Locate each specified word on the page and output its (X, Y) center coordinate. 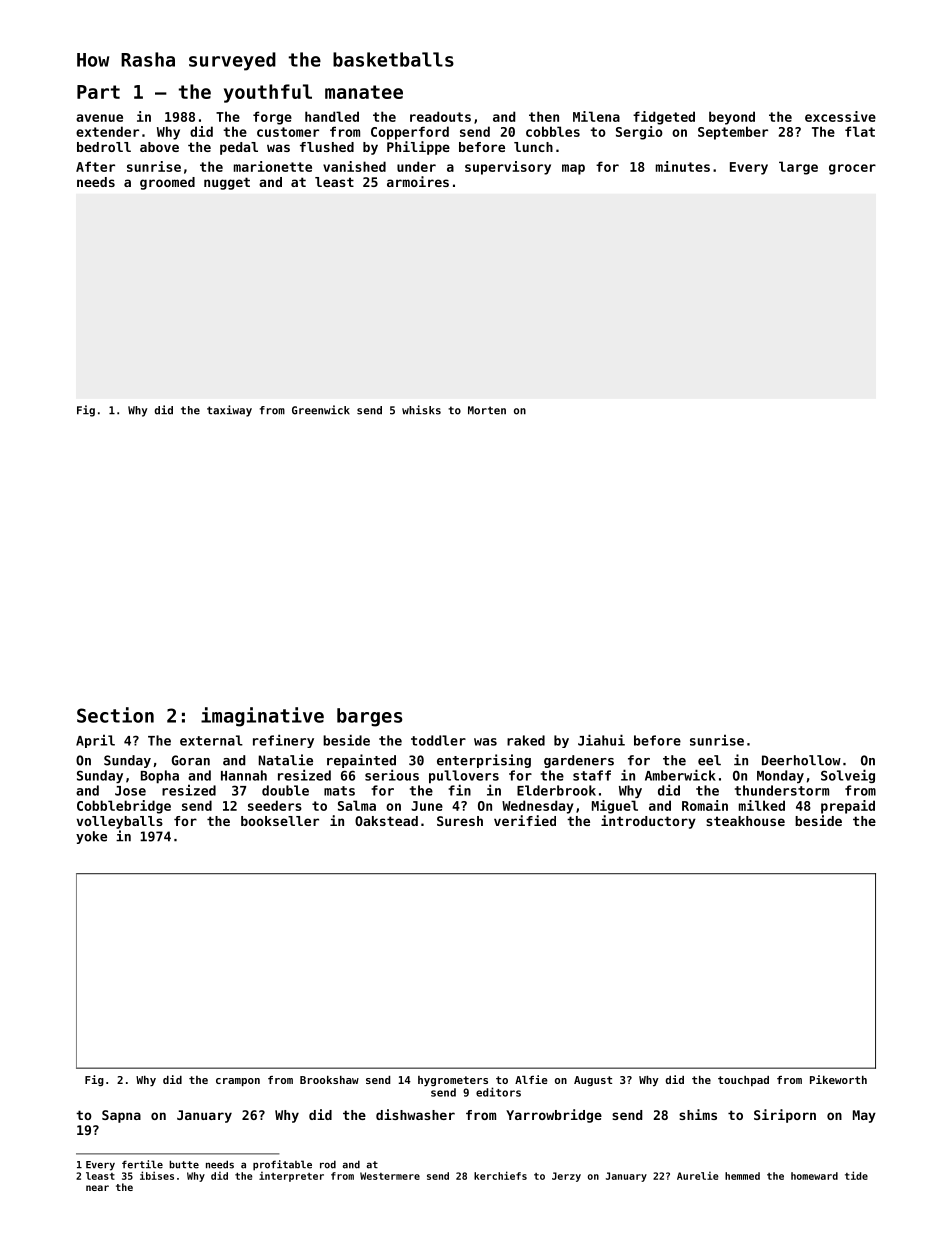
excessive (840, 116)
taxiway (229, 411)
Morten (487, 410)
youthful (268, 93)
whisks (421, 410)
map (573, 169)
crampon (238, 1082)
